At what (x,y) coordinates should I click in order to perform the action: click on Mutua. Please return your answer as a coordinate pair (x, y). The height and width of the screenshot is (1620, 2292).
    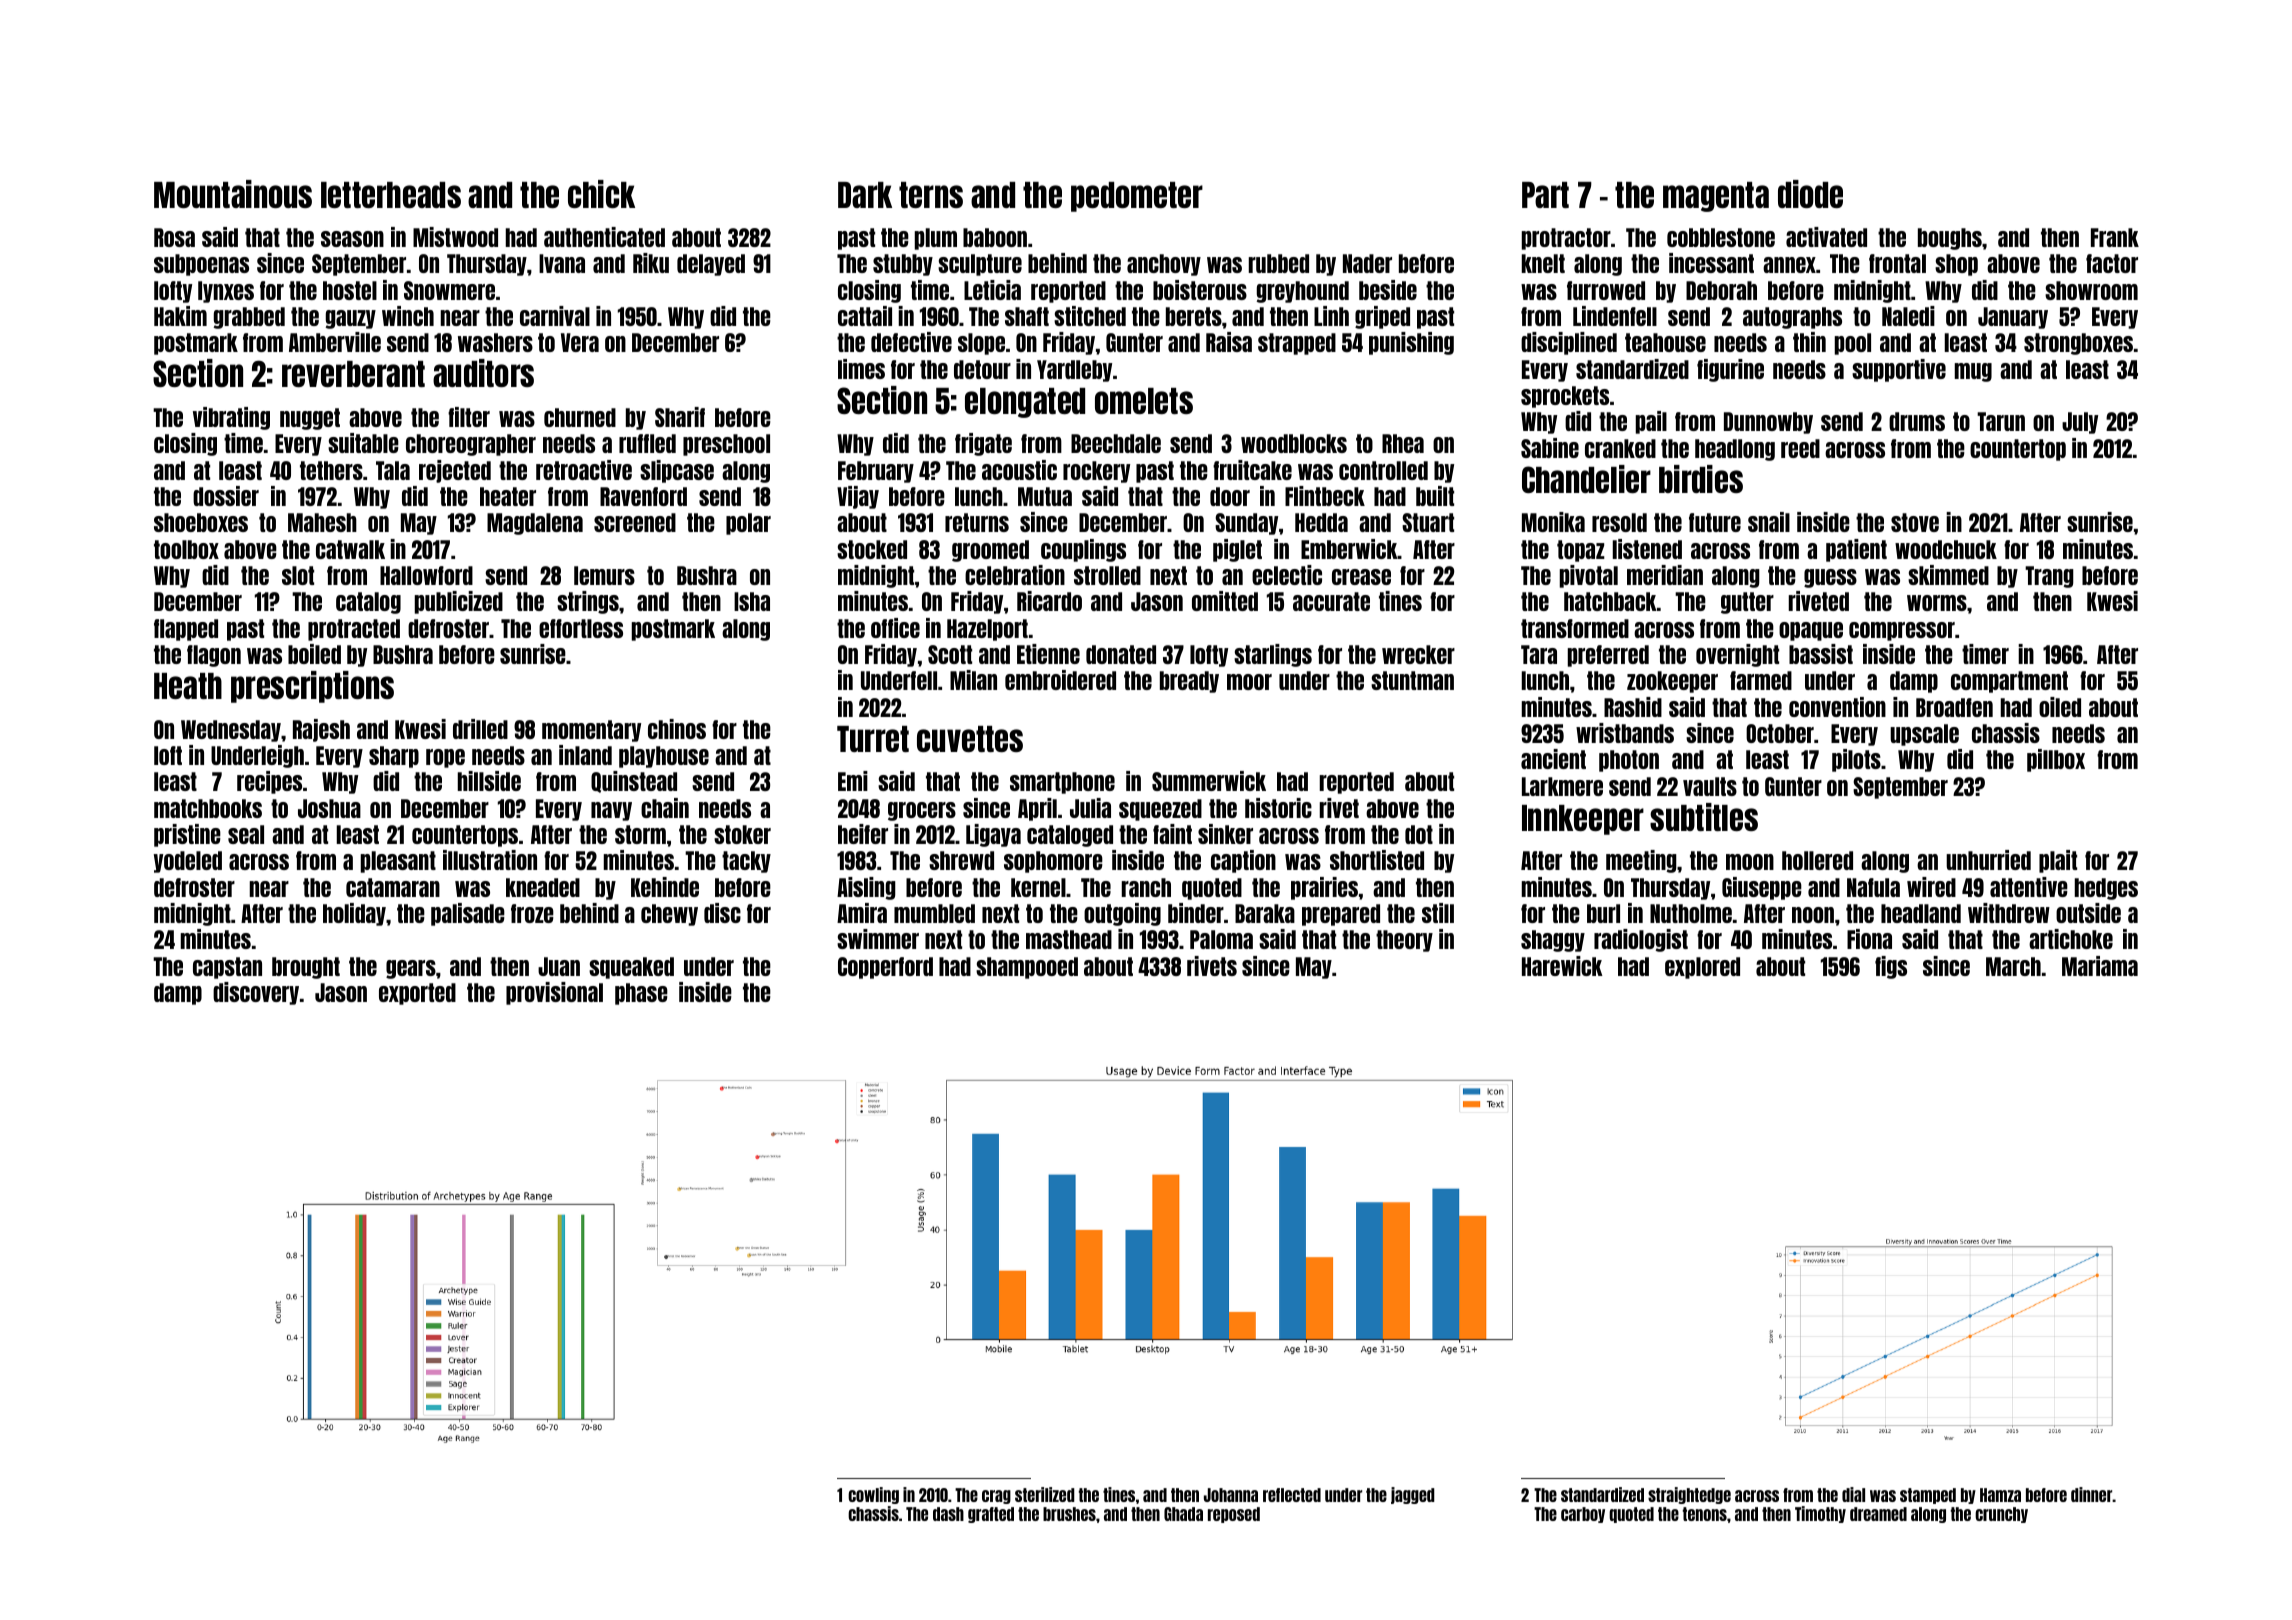
    Looking at the image, I should click on (1045, 496).
